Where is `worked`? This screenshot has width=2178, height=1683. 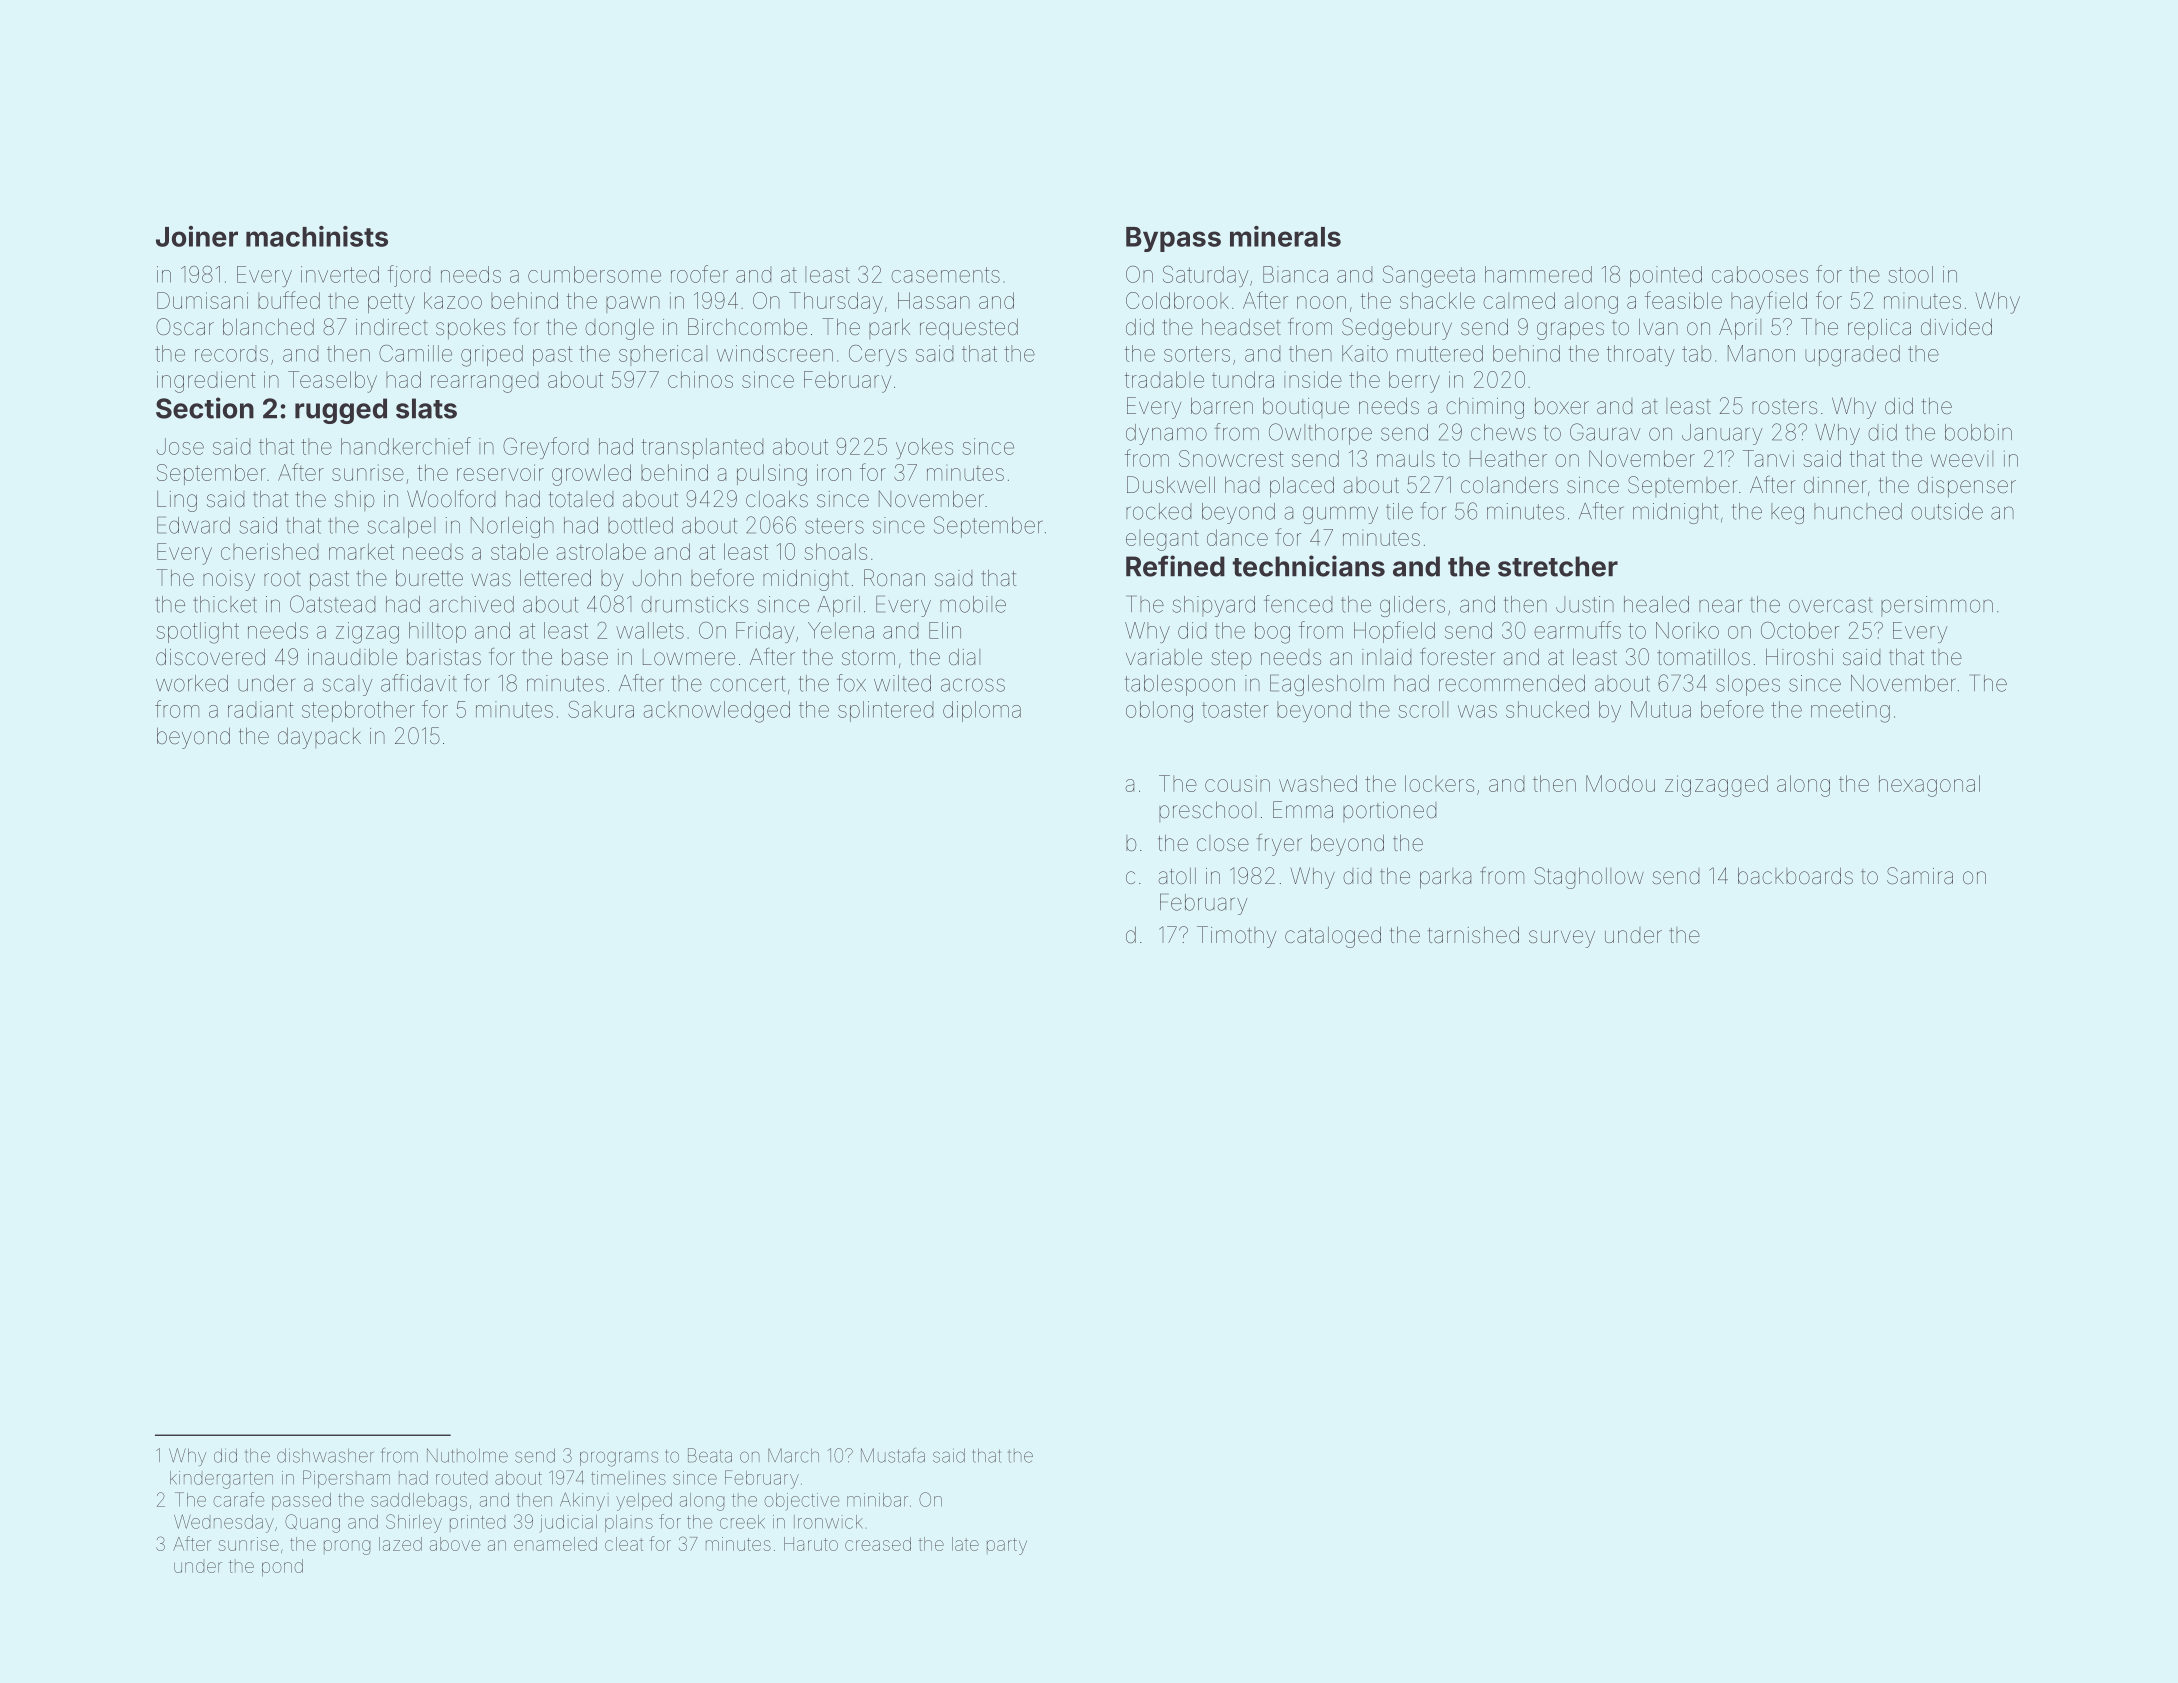
worked is located at coordinates (192, 683).
